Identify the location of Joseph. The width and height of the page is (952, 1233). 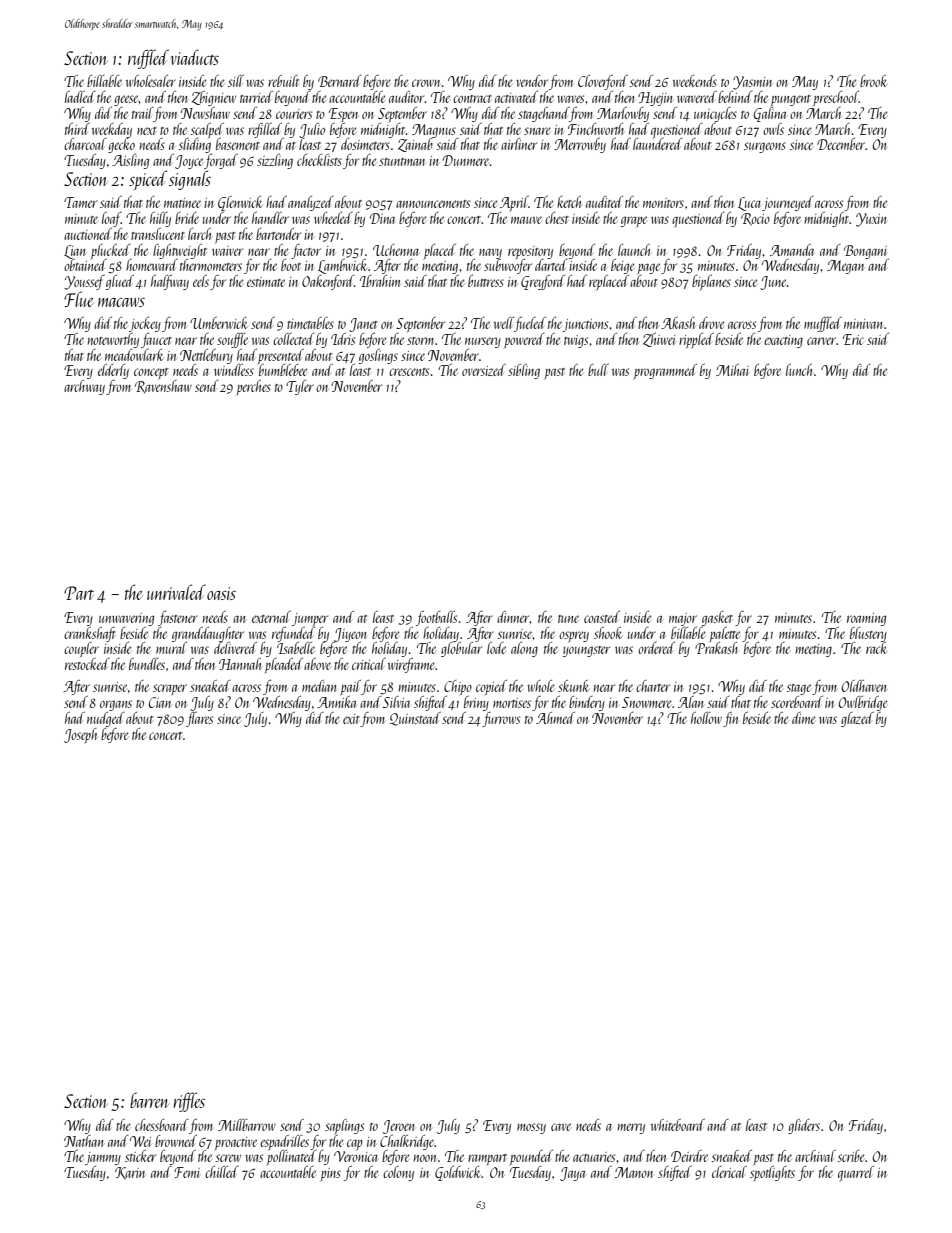
(80, 736).
